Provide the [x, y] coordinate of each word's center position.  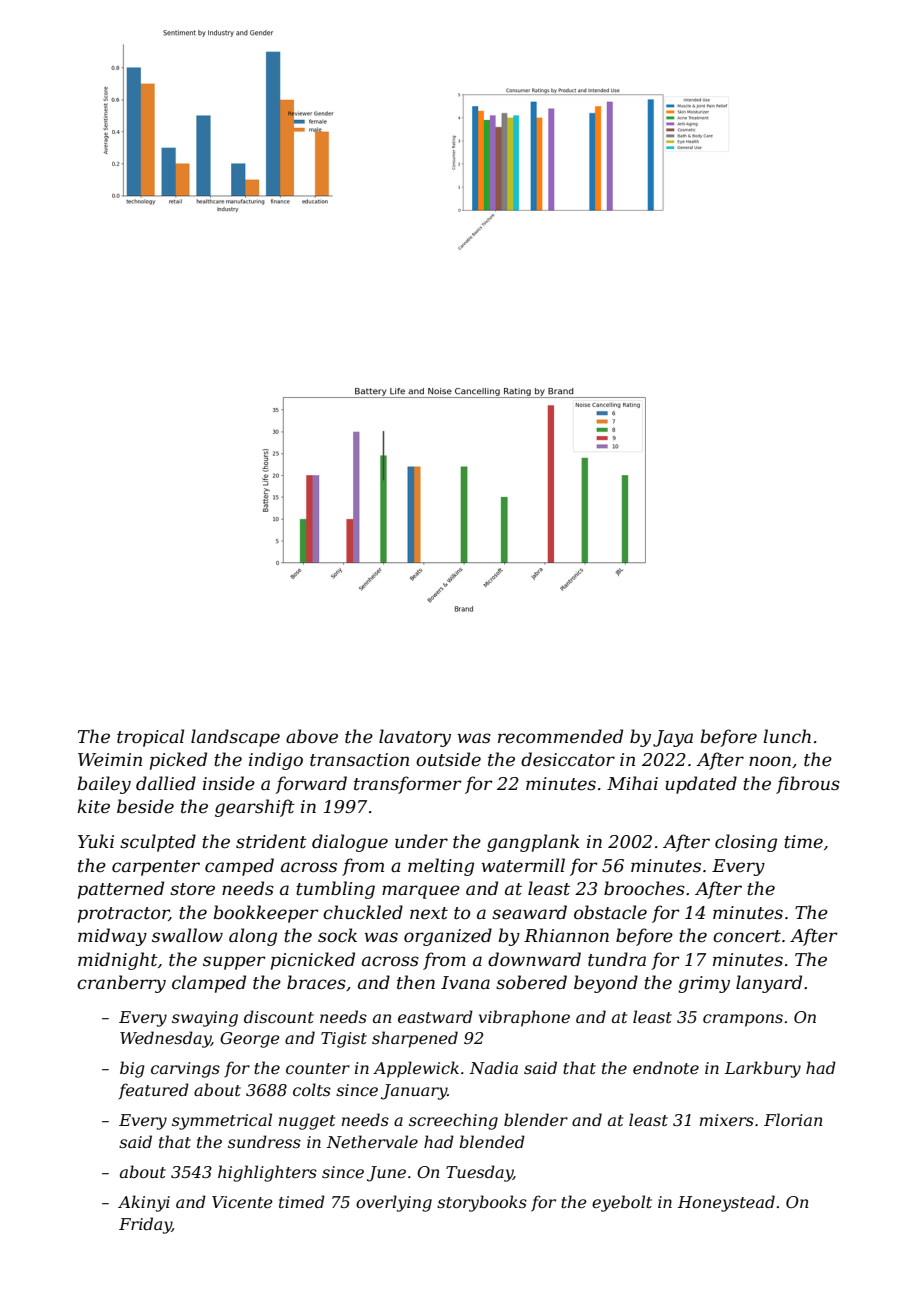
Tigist [344, 1040]
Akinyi [144, 1203]
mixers [727, 1120]
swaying [205, 1019]
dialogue [350, 843]
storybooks [482, 1203]
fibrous [808, 785]
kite [93, 806]
